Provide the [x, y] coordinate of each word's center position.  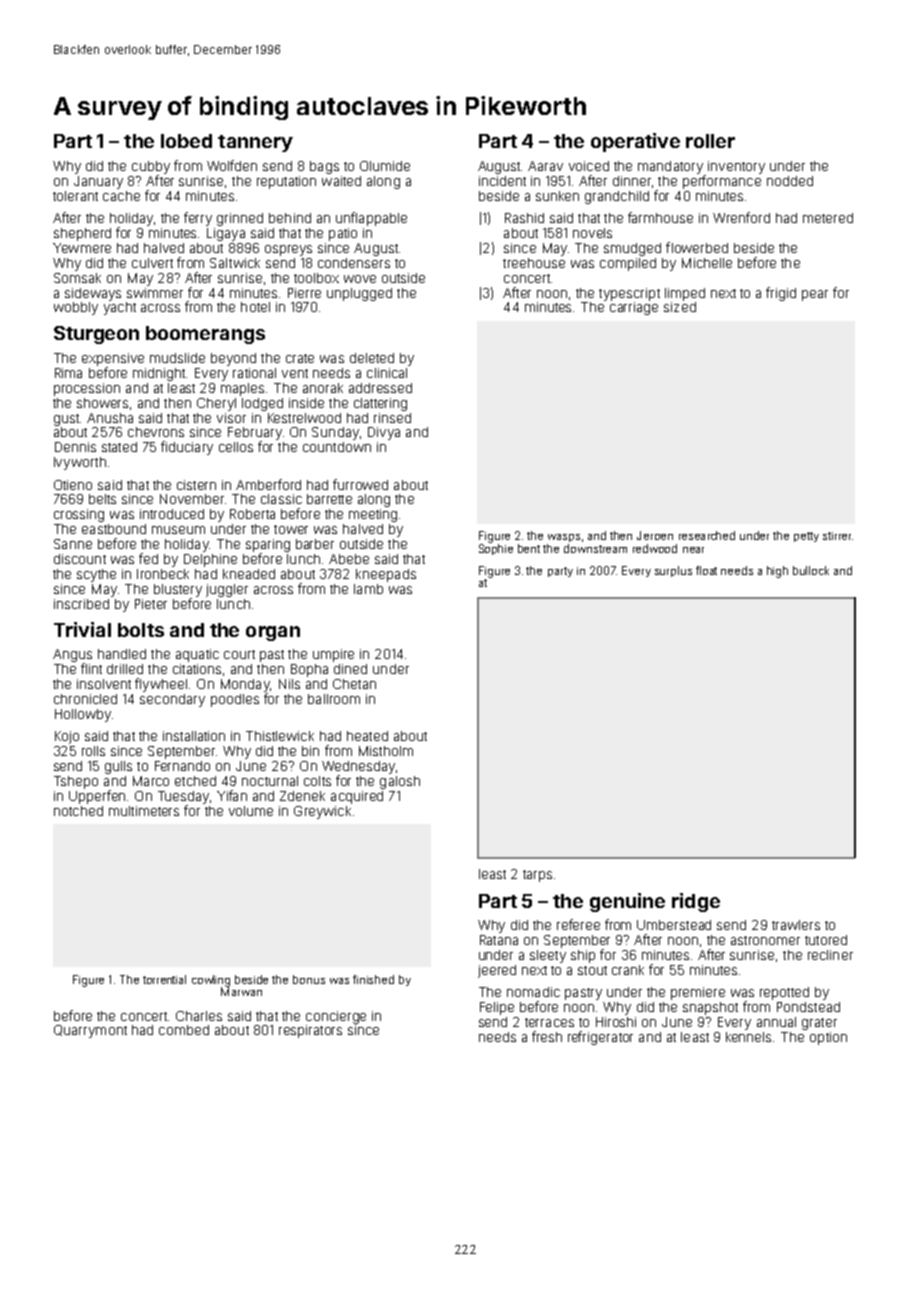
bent [529, 548]
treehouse [534, 263]
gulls [118, 767]
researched [707, 535]
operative [635, 142]
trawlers [796, 925]
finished [373, 979]
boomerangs [205, 335]
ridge [696, 902]
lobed [186, 141]
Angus [72, 655]
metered [828, 218]
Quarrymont [90, 1031]
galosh [400, 782]
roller [710, 141]
